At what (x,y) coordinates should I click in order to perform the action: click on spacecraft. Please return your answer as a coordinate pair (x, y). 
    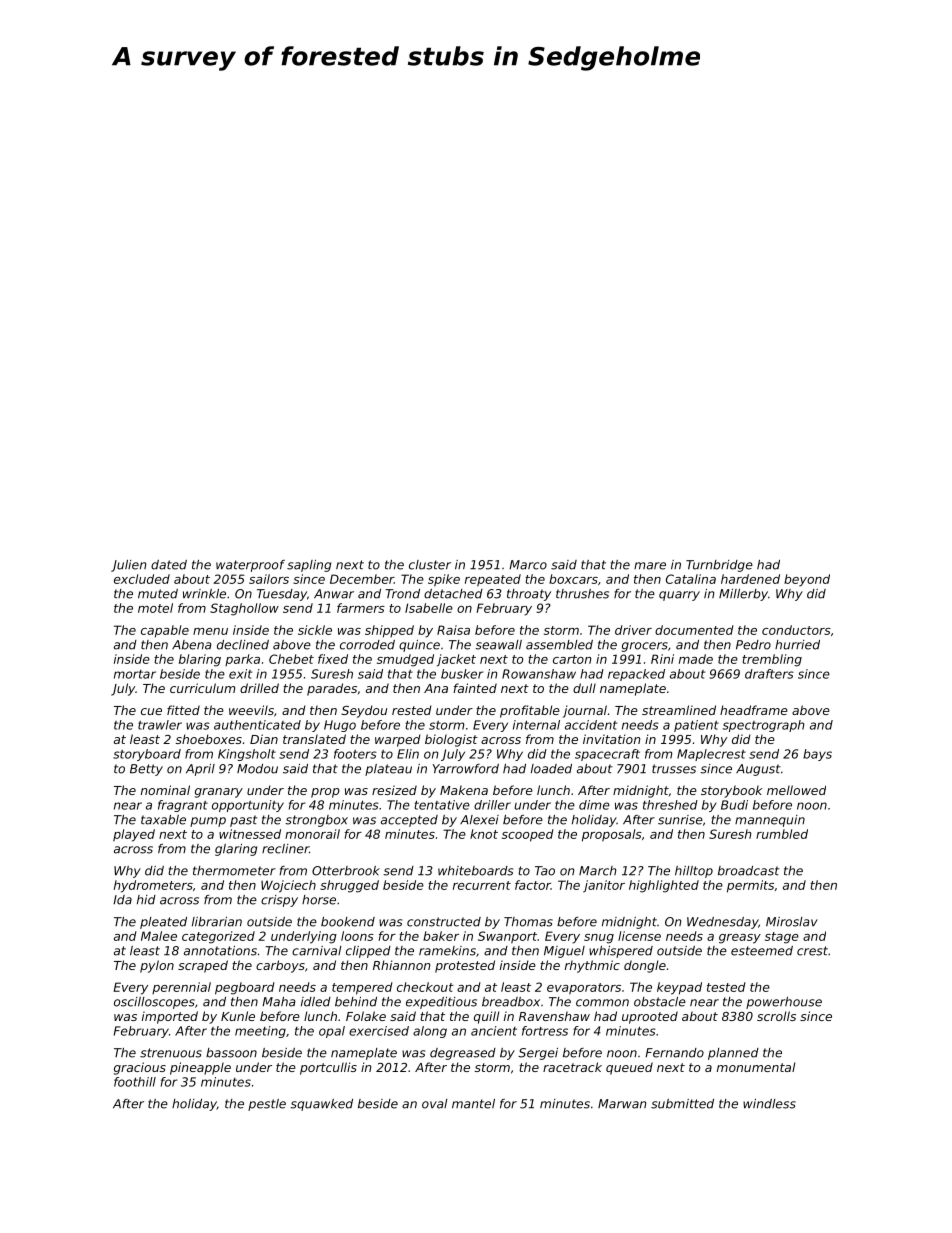
    Looking at the image, I should click on (607, 755).
